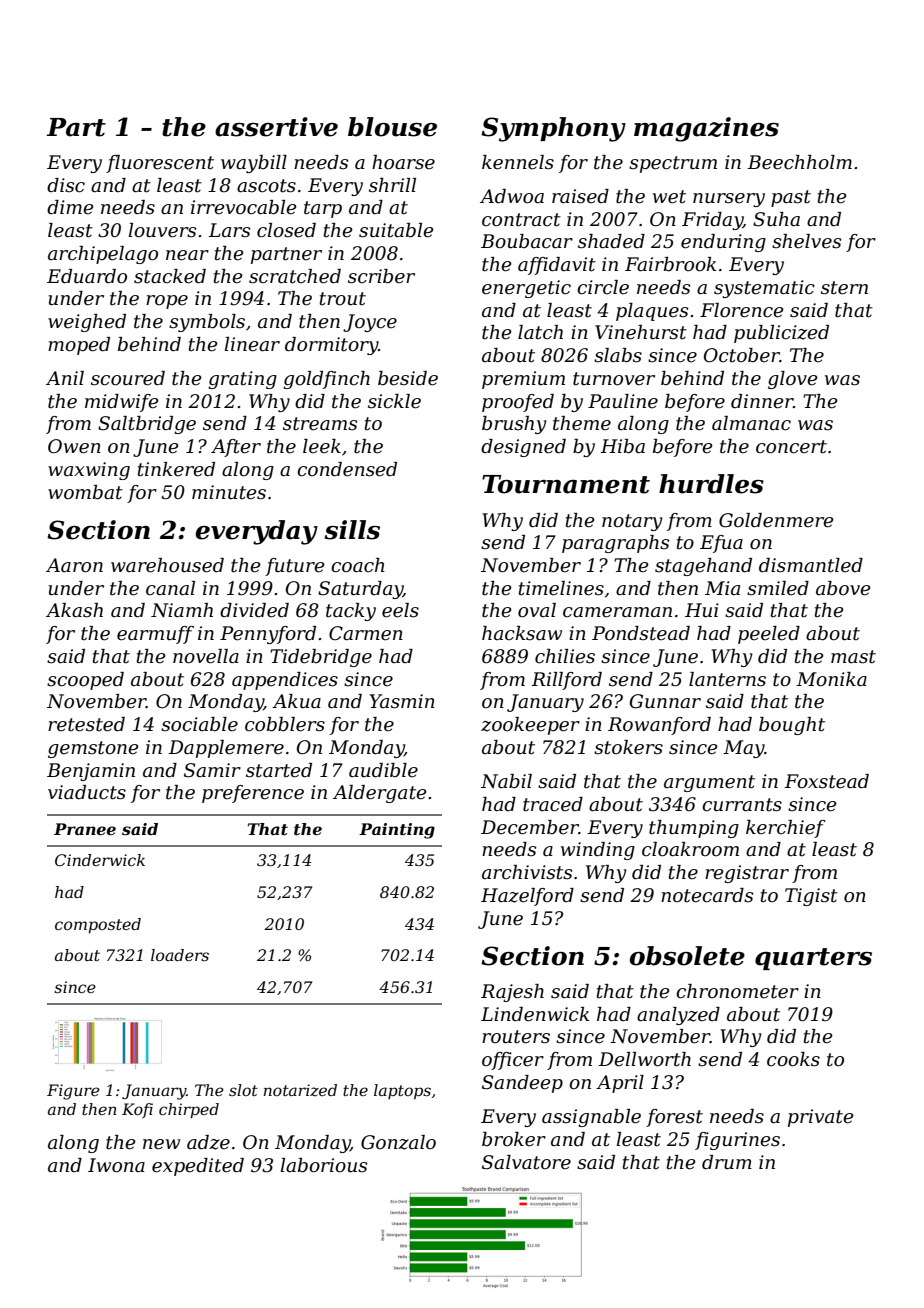 This screenshot has width=924, height=1308. Describe the element at coordinates (300, 1090) in the screenshot. I see `notarized` at that location.
